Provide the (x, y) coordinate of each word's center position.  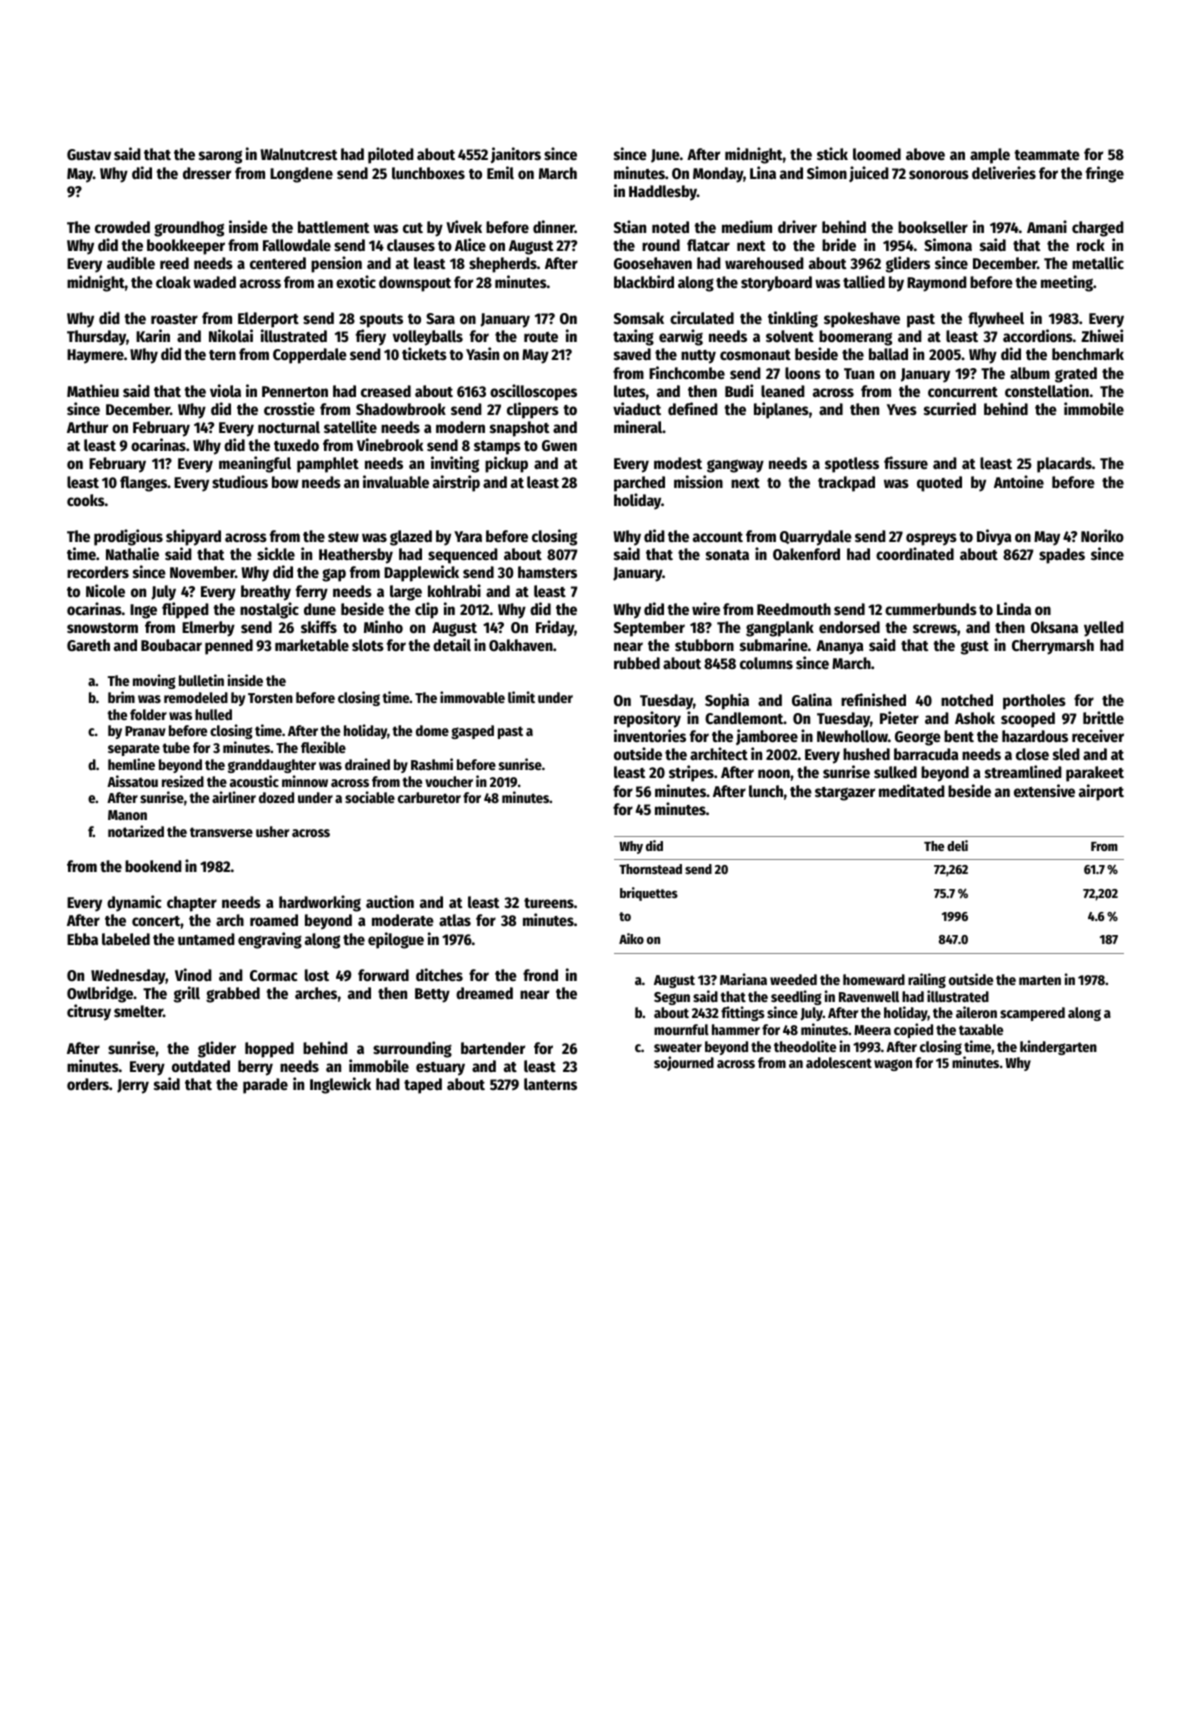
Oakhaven (521, 645)
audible (131, 262)
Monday (718, 175)
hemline (131, 764)
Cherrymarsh (1053, 647)
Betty (432, 995)
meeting (1067, 283)
